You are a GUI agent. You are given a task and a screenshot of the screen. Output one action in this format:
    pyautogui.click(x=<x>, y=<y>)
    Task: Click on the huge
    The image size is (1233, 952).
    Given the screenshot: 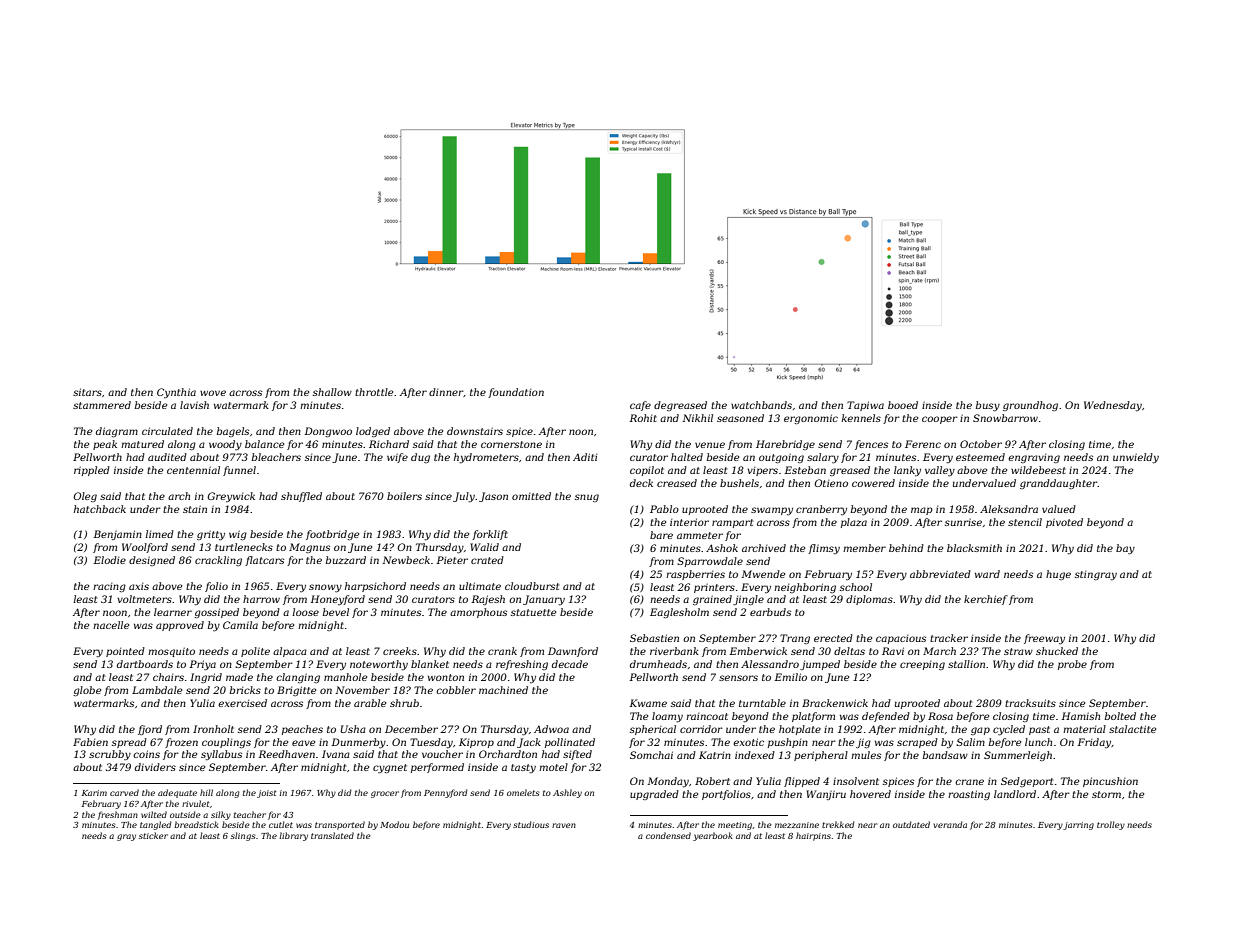 What is the action you would take?
    pyautogui.click(x=1058, y=575)
